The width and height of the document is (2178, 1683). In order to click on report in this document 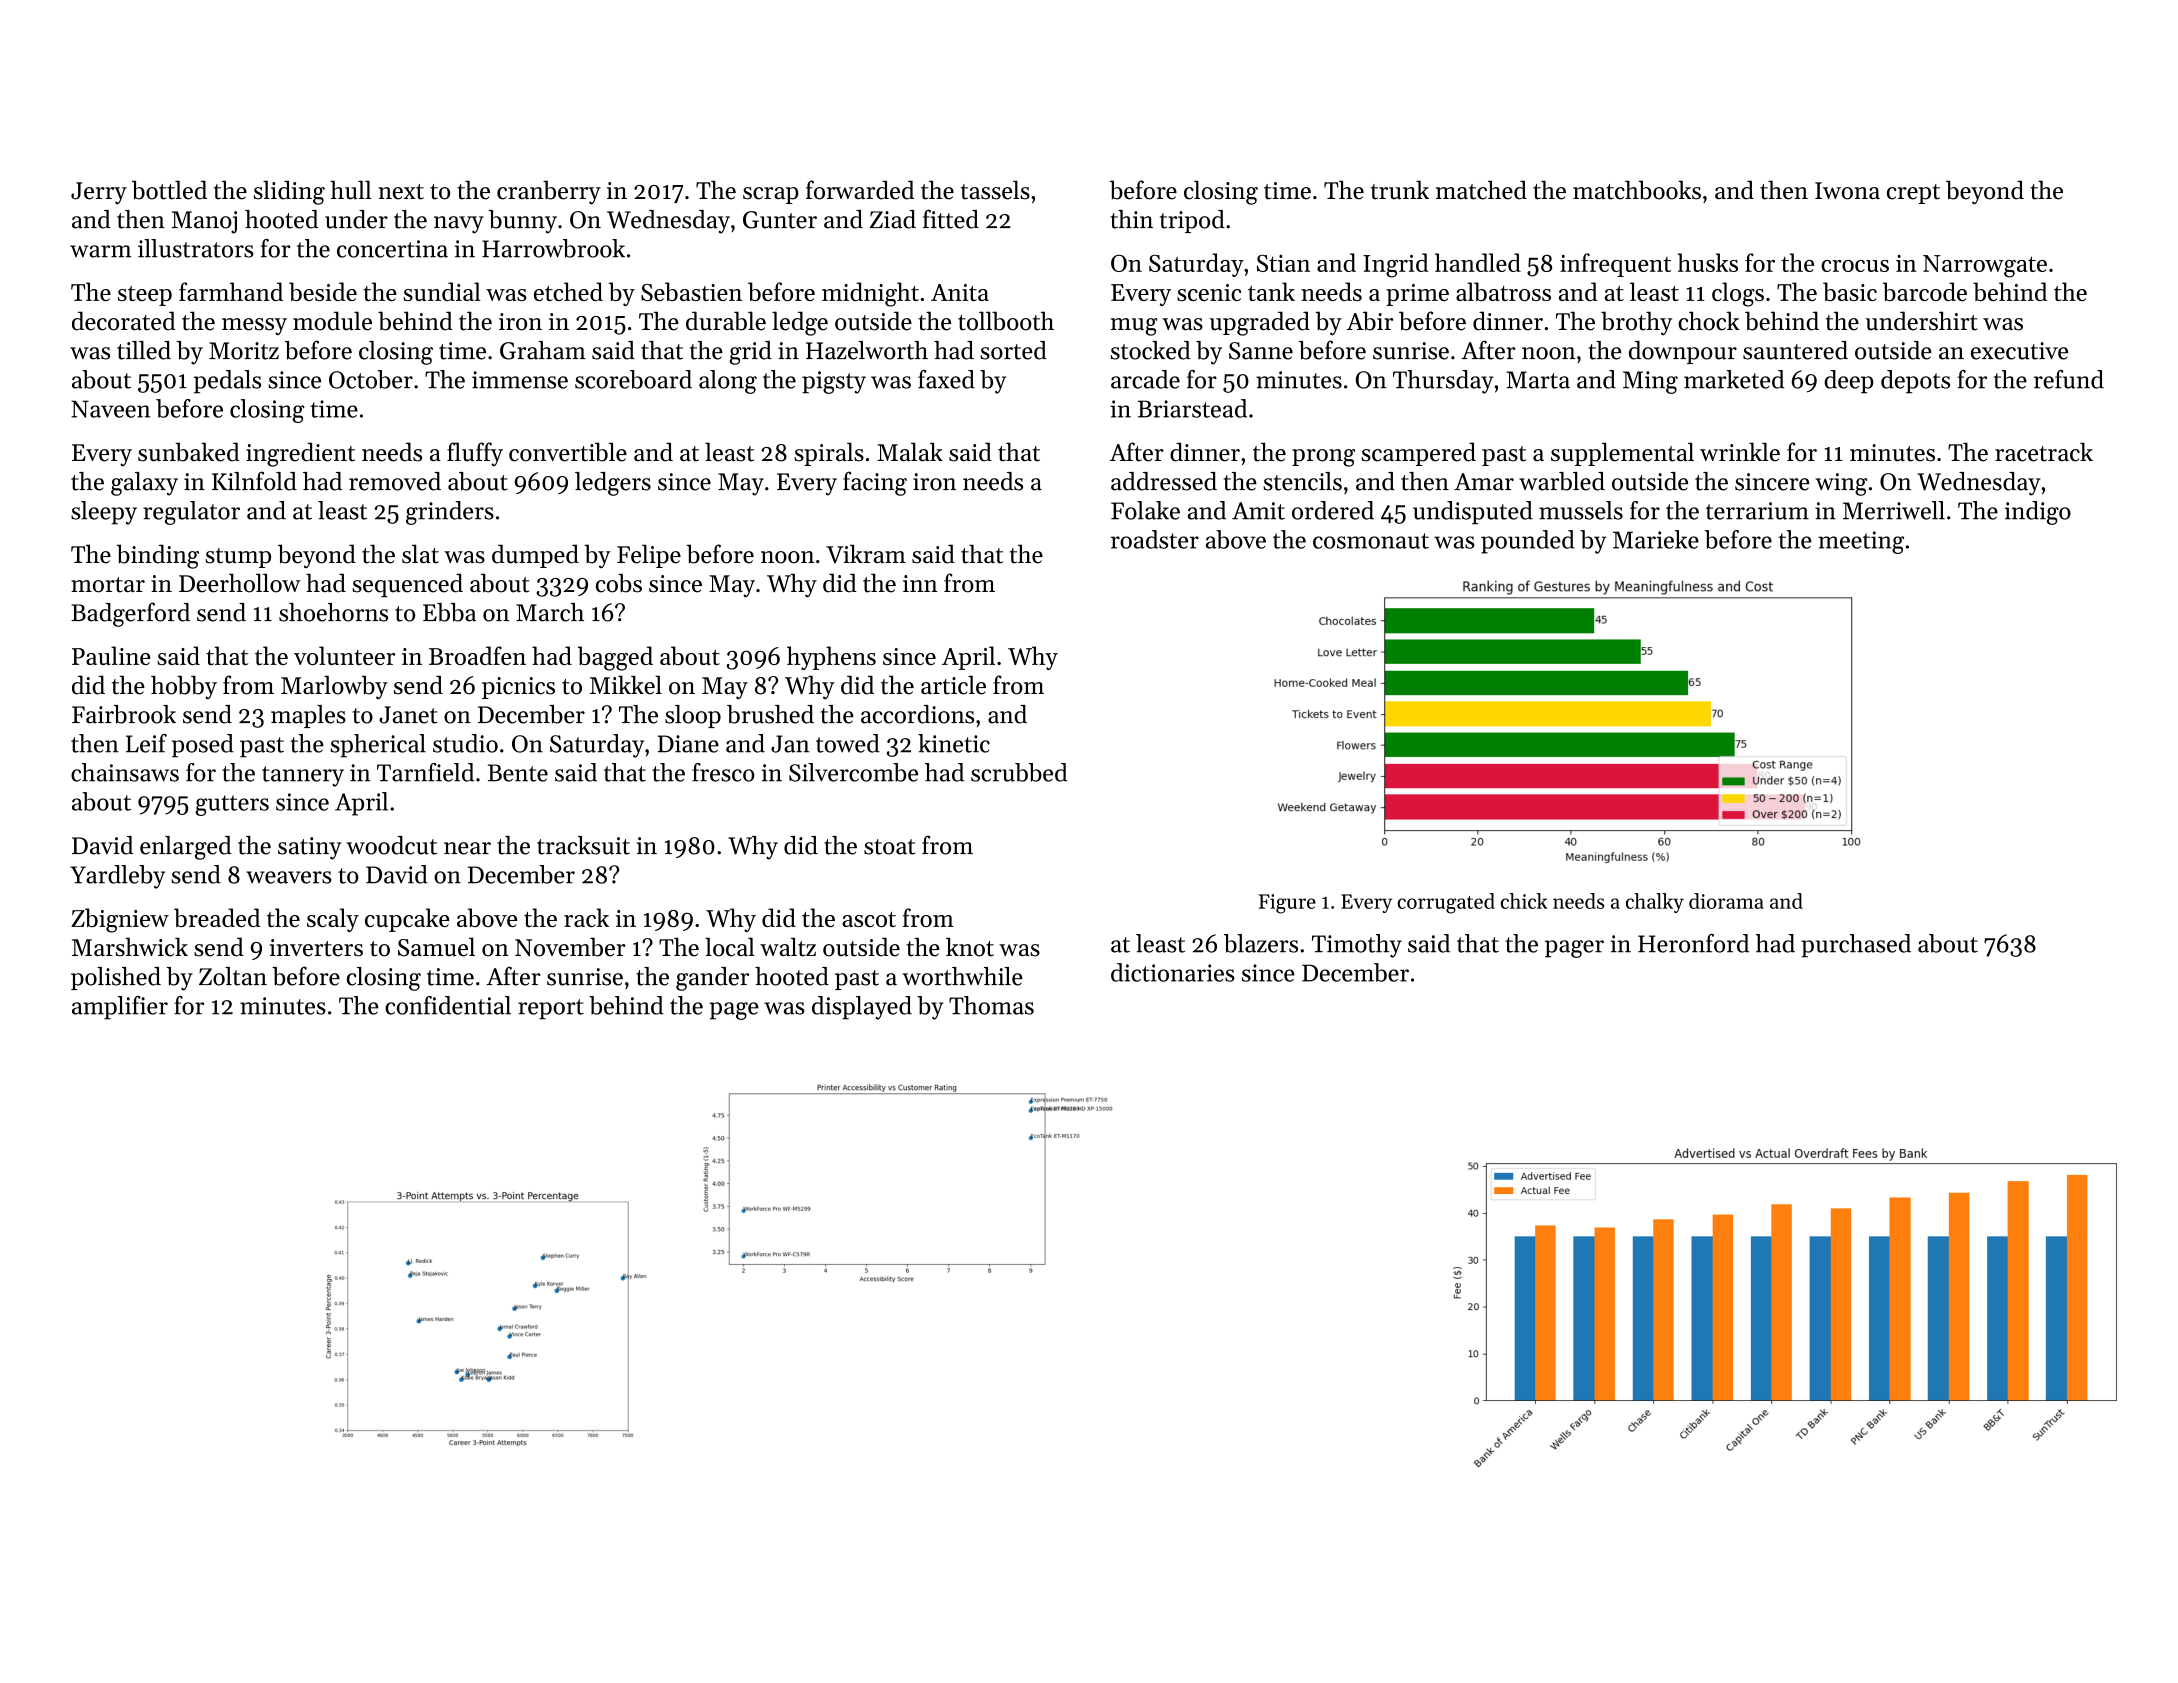, I will do `click(551, 1009)`.
